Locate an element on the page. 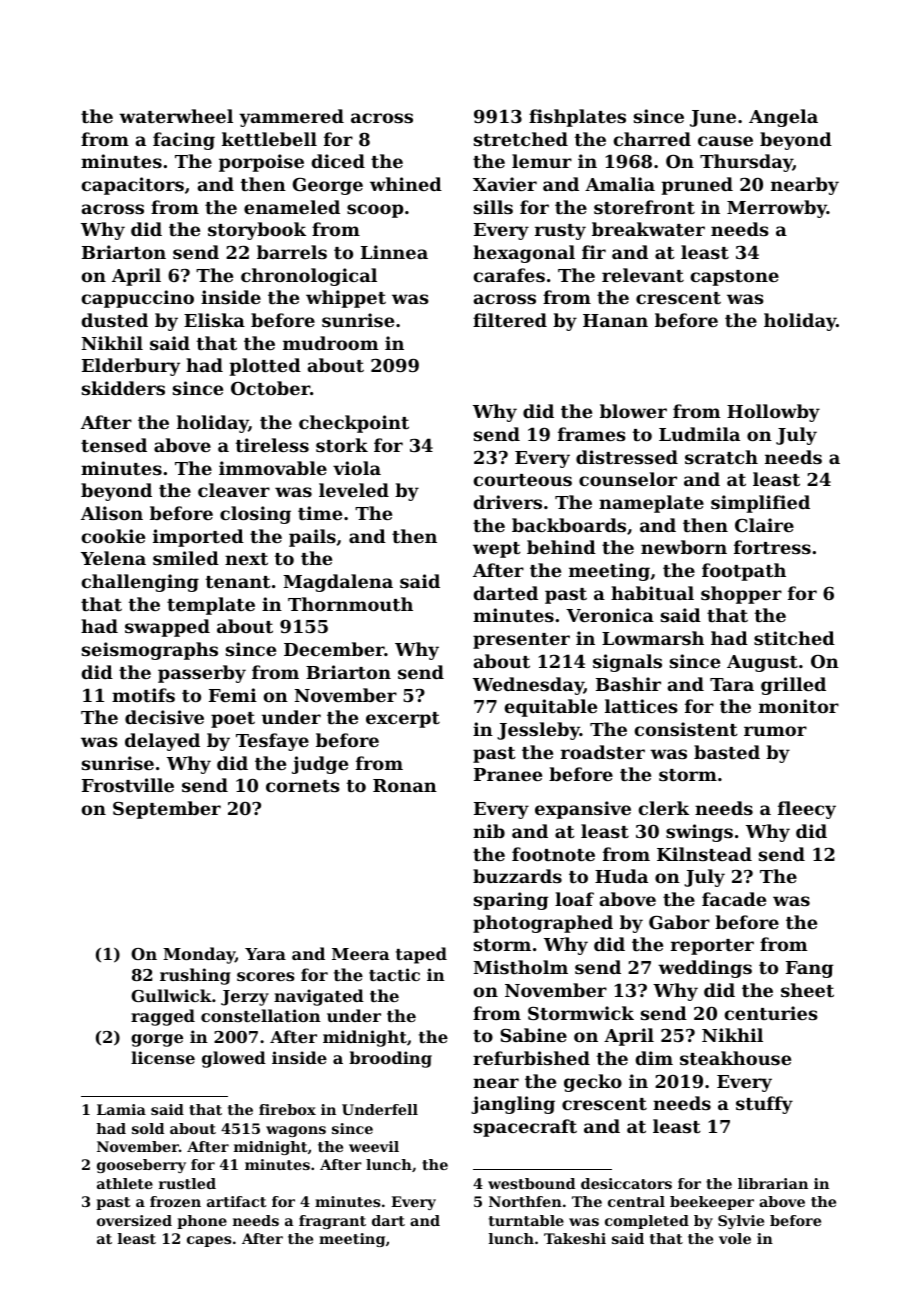 The image size is (924, 1308). facing is located at coordinates (184, 141).
